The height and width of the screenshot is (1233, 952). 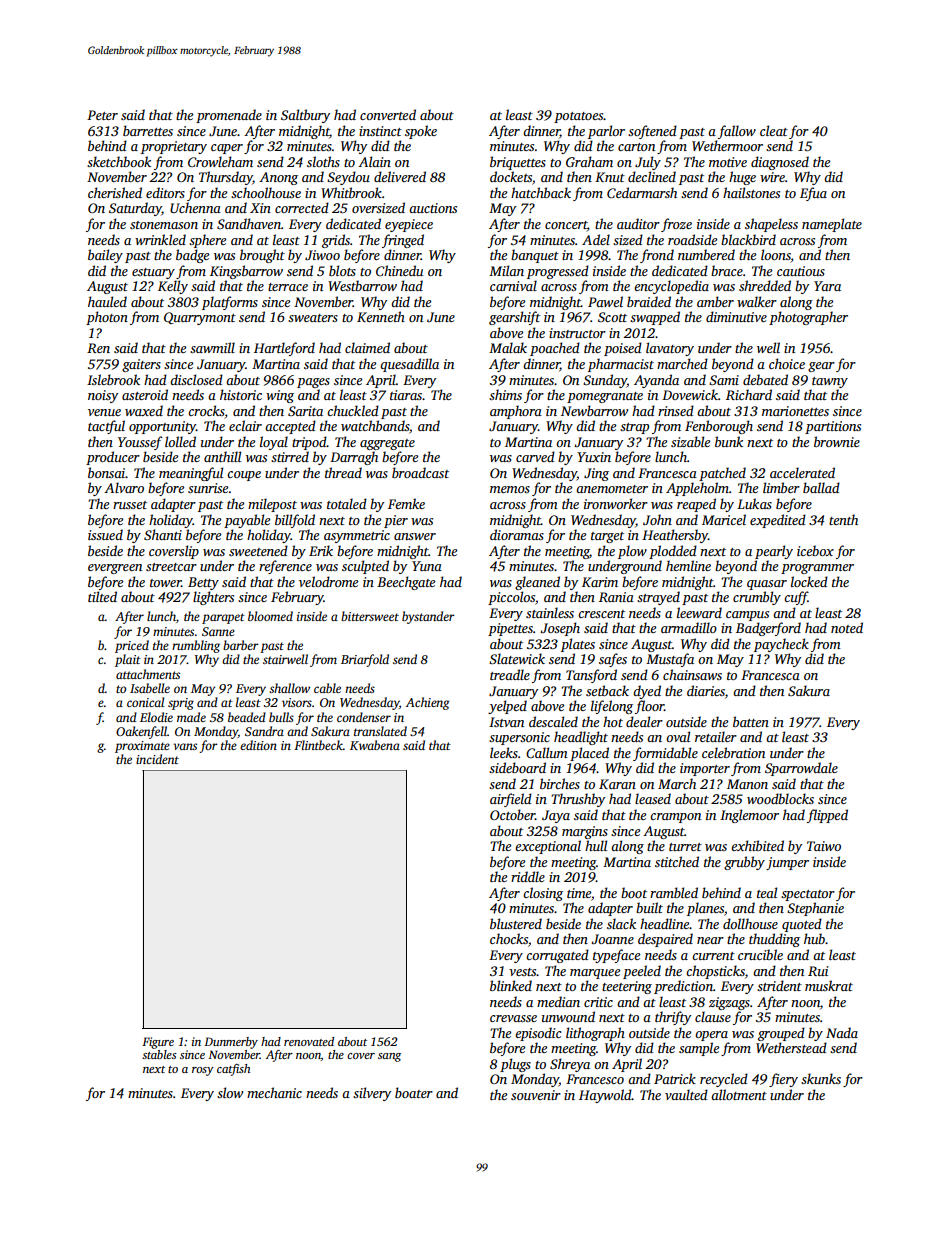 What do you see at coordinates (247, 717) in the screenshot?
I see `beaded` at bounding box center [247, 717].
